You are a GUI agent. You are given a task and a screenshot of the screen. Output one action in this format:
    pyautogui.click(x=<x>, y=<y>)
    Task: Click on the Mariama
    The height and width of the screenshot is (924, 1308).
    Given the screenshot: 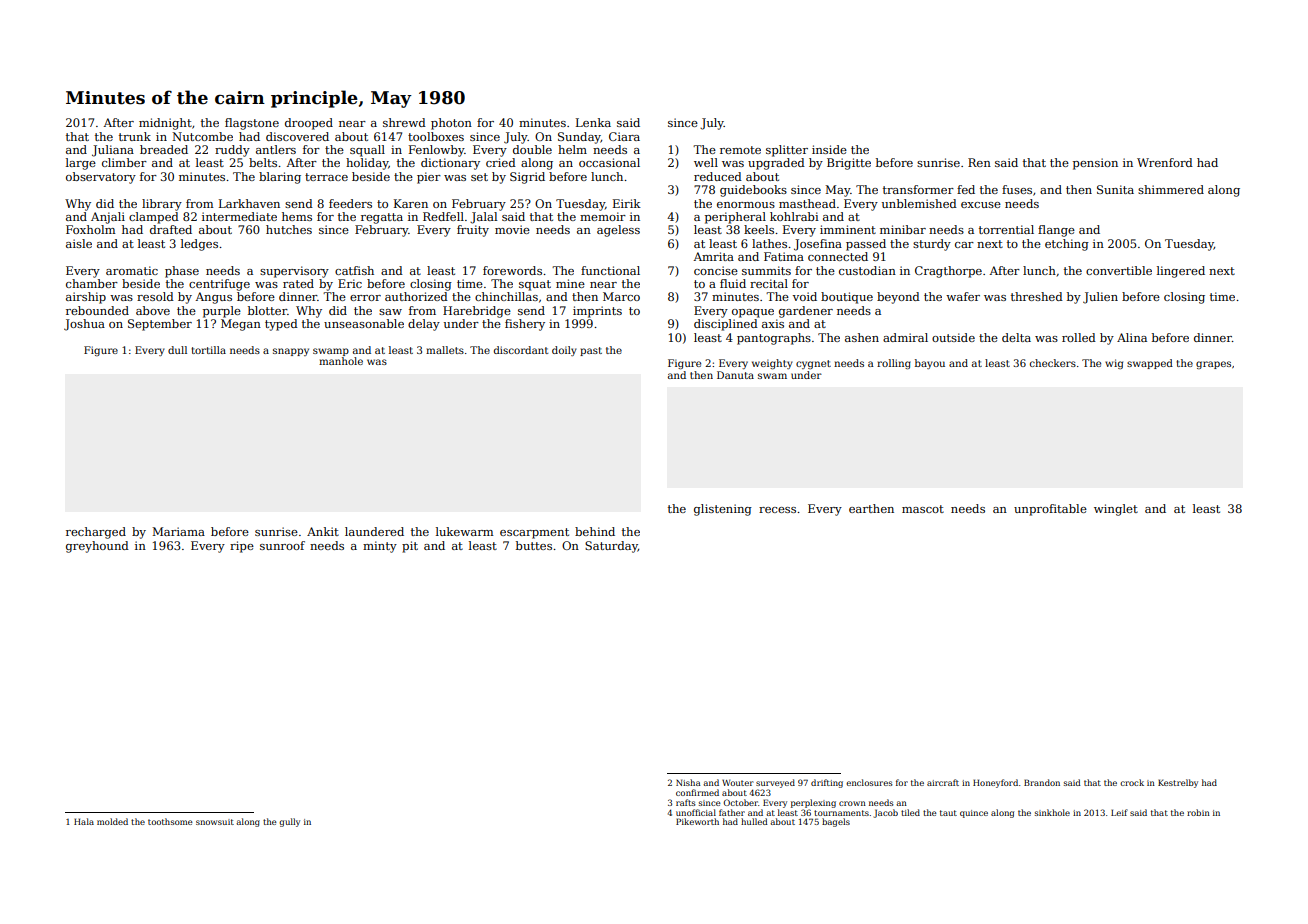 What is the action you would take?
    pyautogui.click(x=178, y=531)
